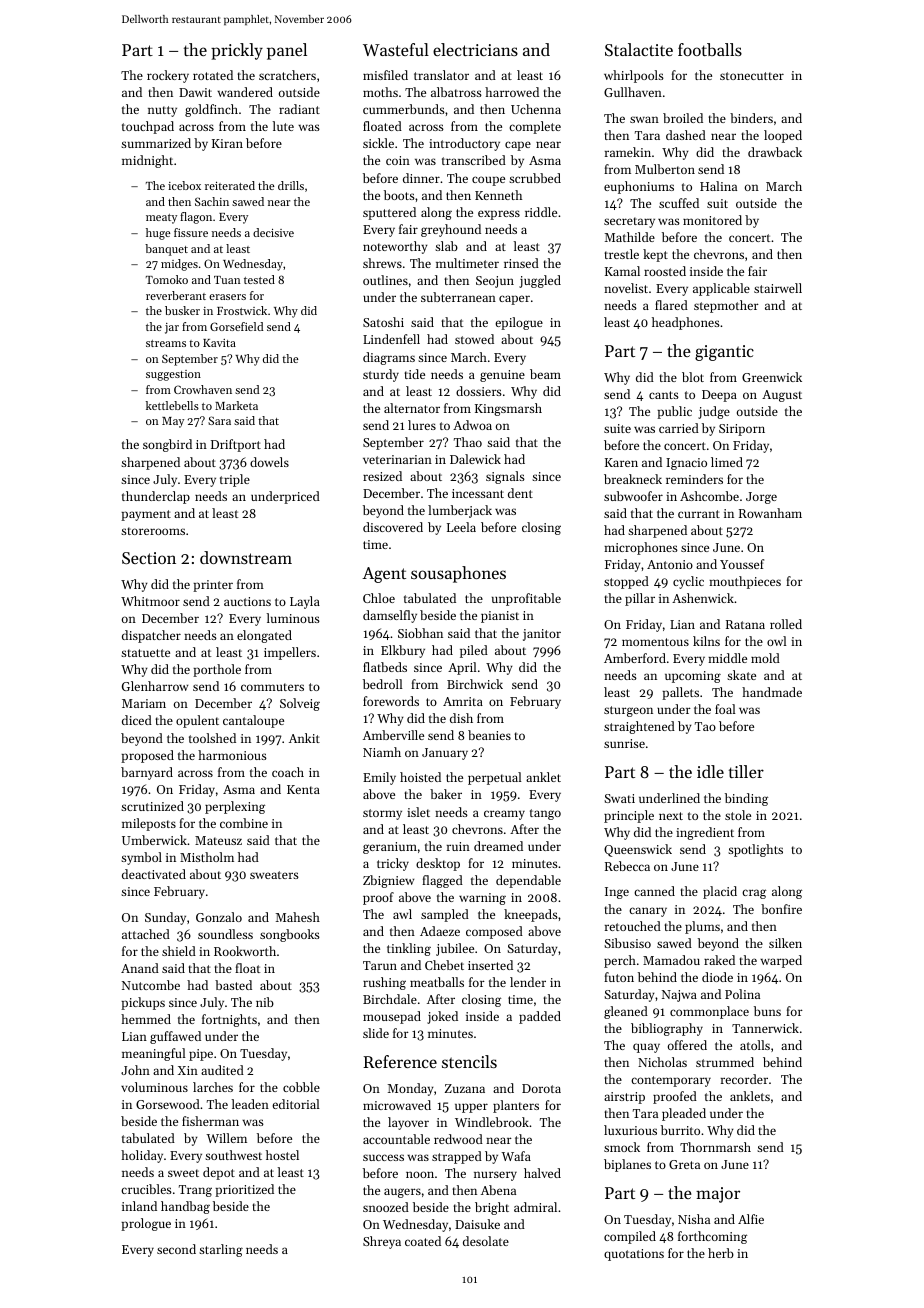 The height and width of the screenshot is (1308, 924). I want to click on streams, so click(166, 343).
